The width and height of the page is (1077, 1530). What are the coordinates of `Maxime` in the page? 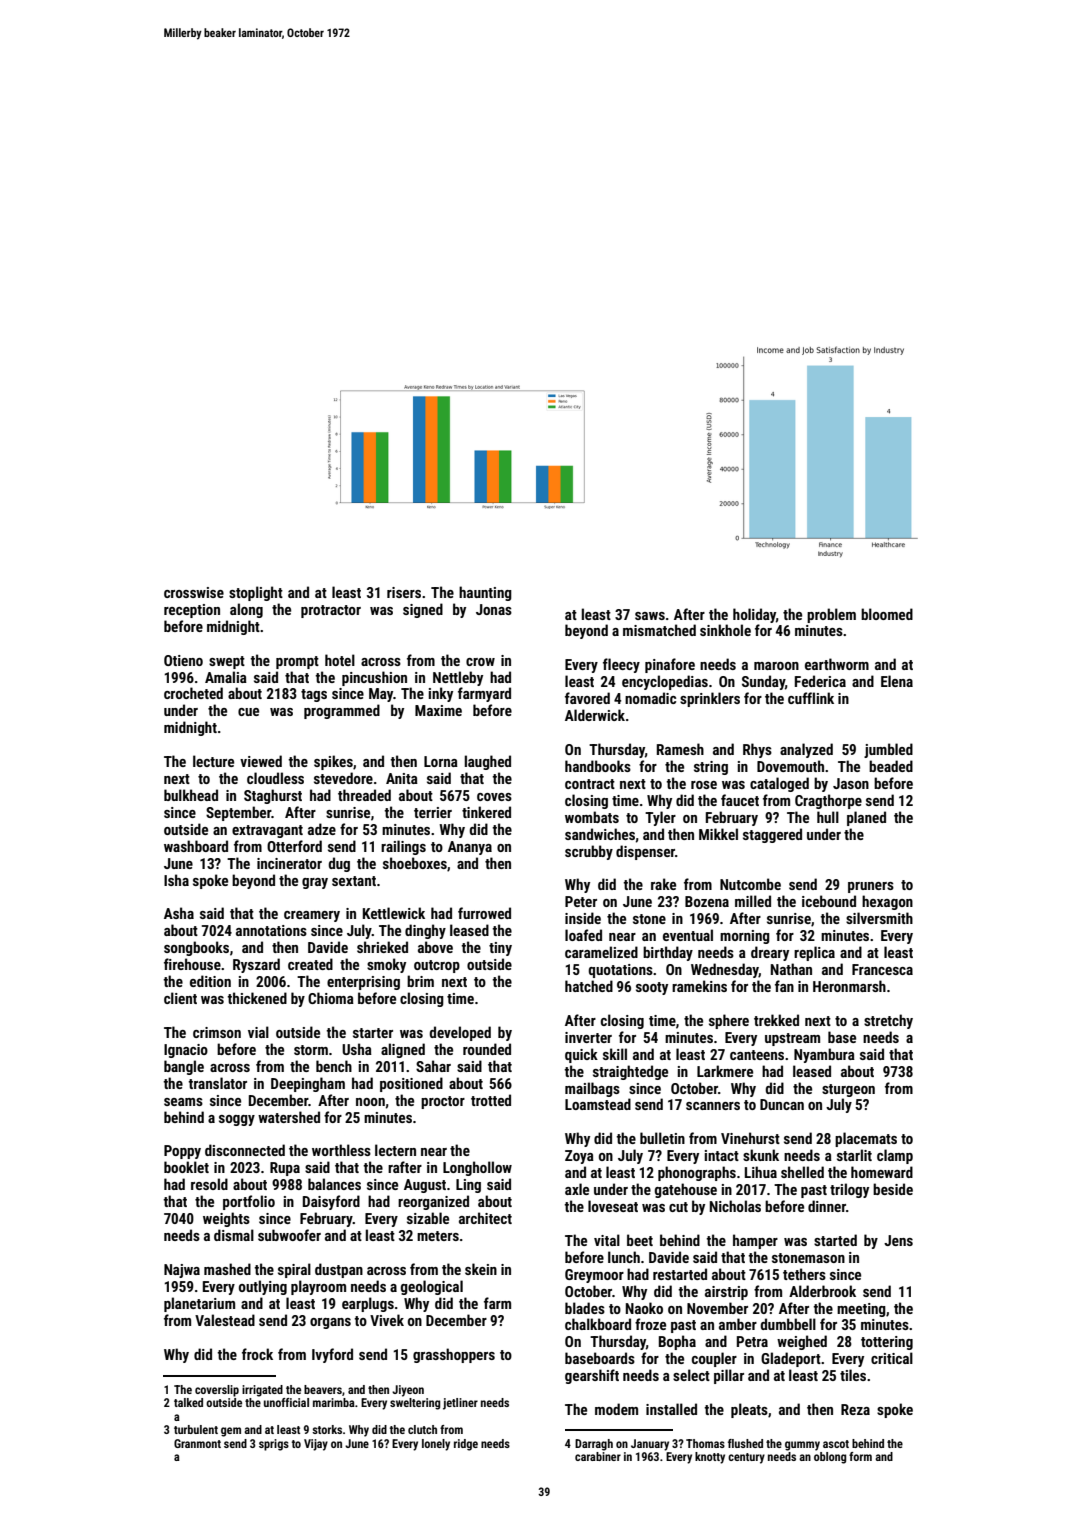 It's located at (438, 710).
